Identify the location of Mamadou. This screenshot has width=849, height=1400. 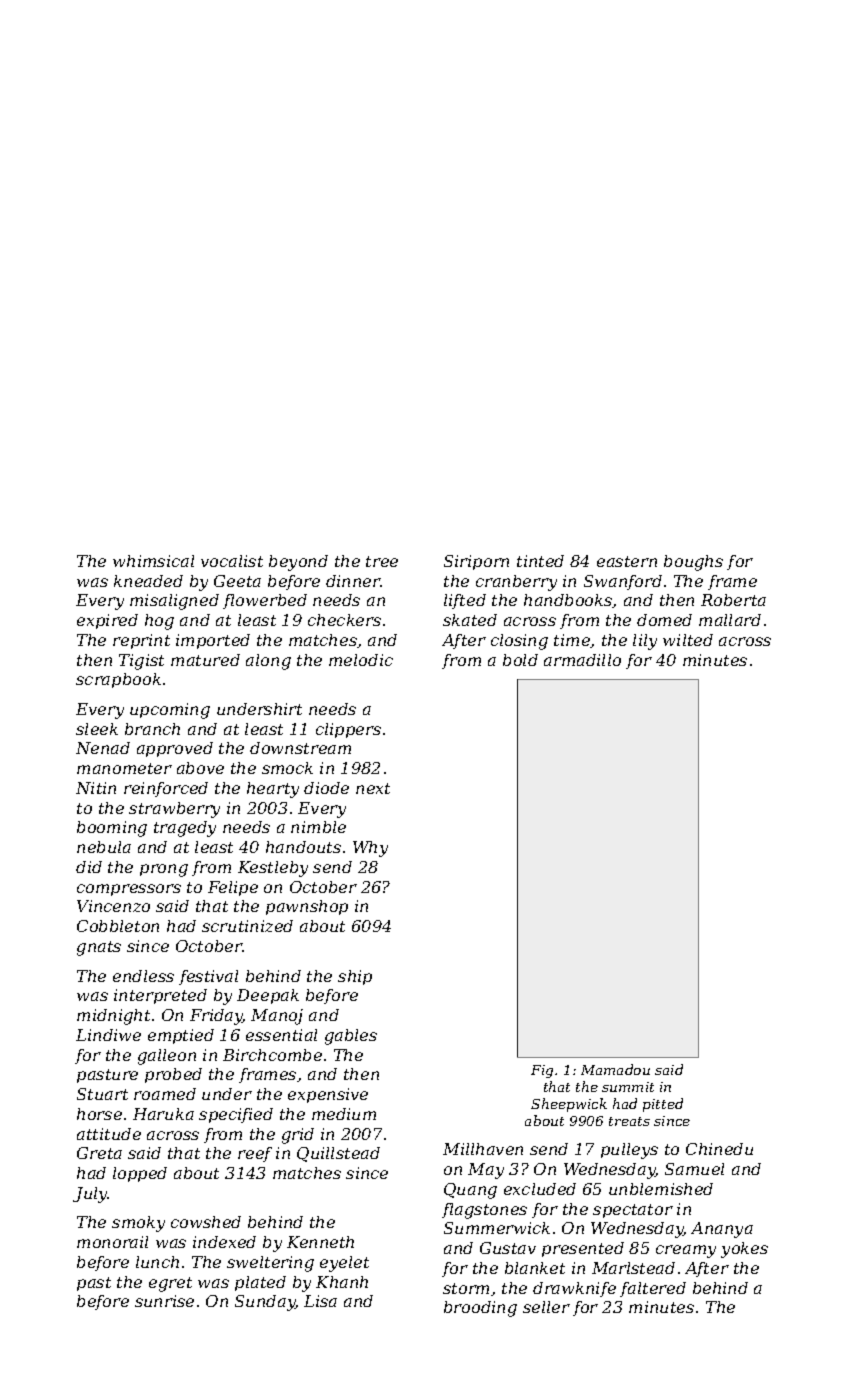
(615, 1069).
